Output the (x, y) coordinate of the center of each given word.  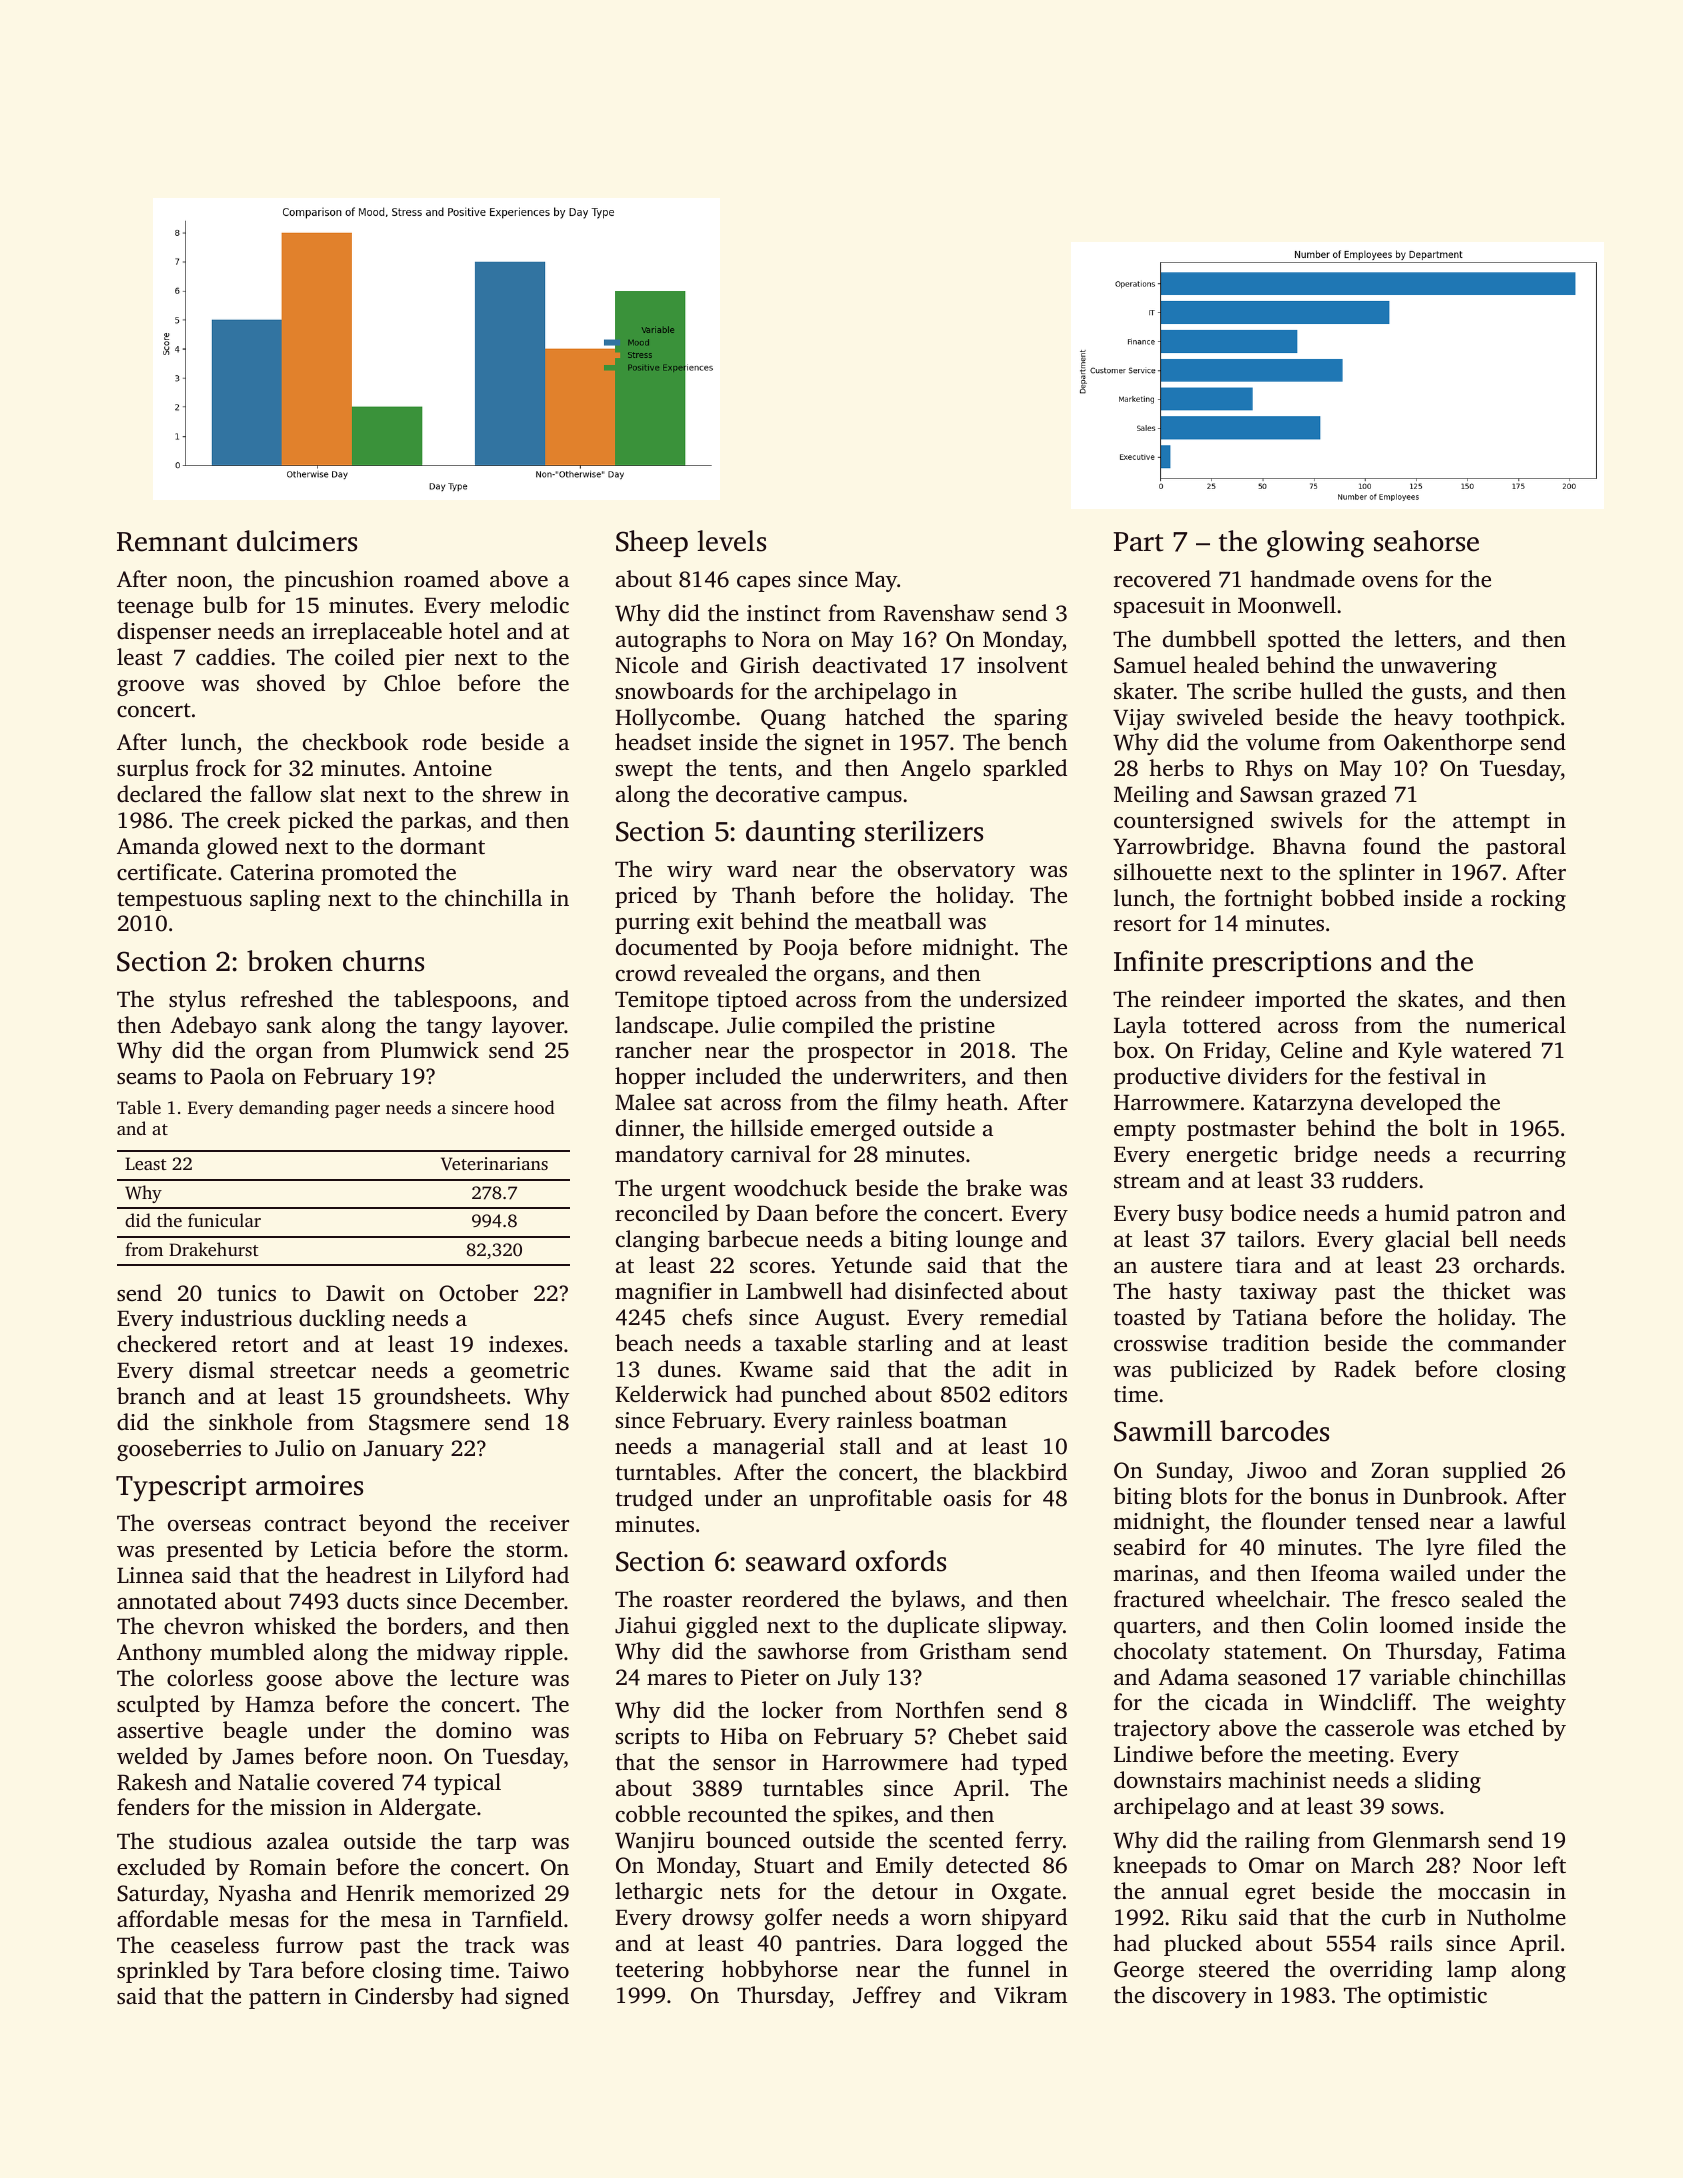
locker (792, 1710)
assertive (160, 1730)
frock (221, 768)
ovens (1390, 582)
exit (715, 921)
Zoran (1400, 1470)
